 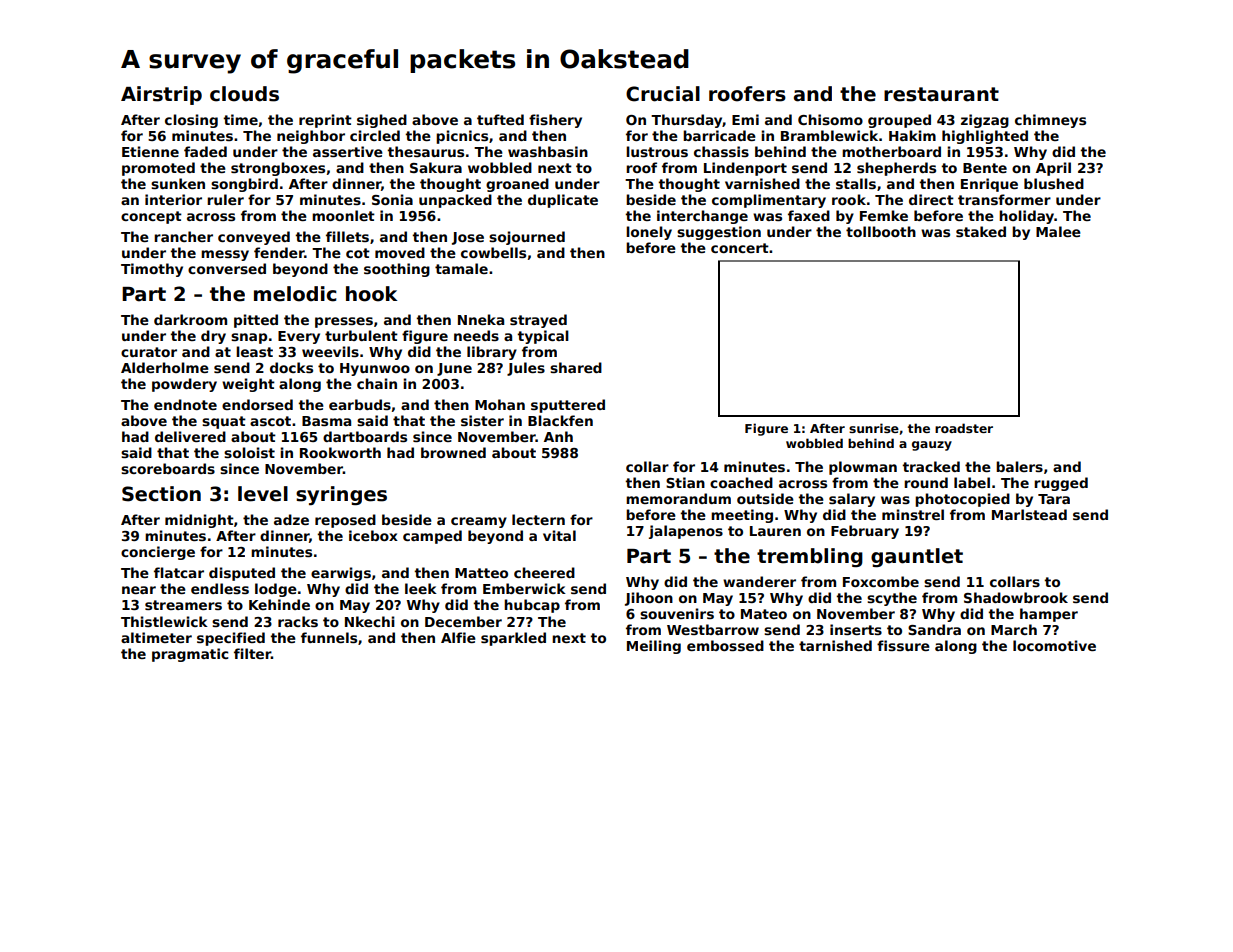 What do you see at coordinates (254, 238) in the screenshot?
I see `conveyed` at bounding box center [254, 238].
